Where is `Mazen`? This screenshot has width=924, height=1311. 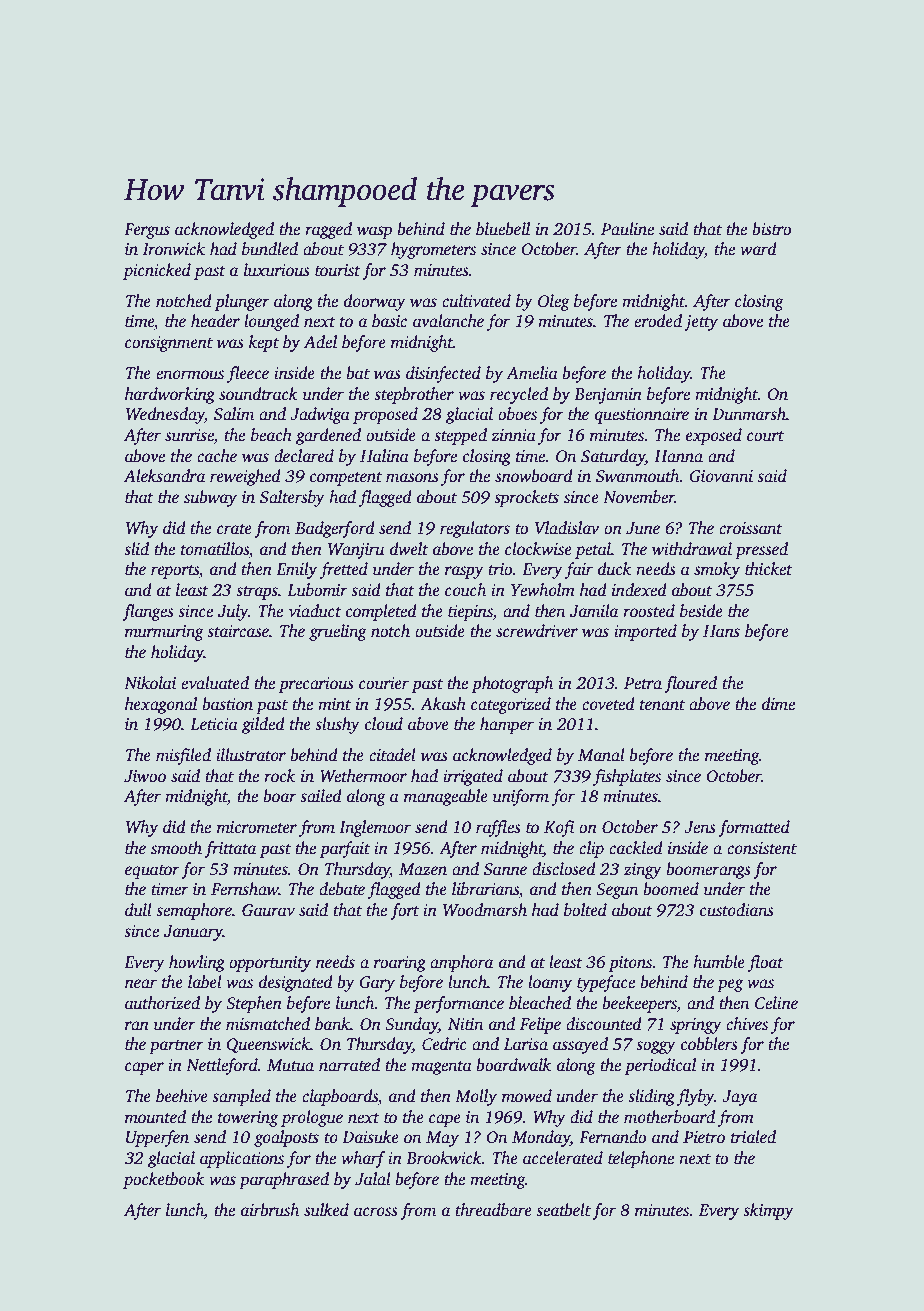
Mazen is located at coordinates (423, 869).
